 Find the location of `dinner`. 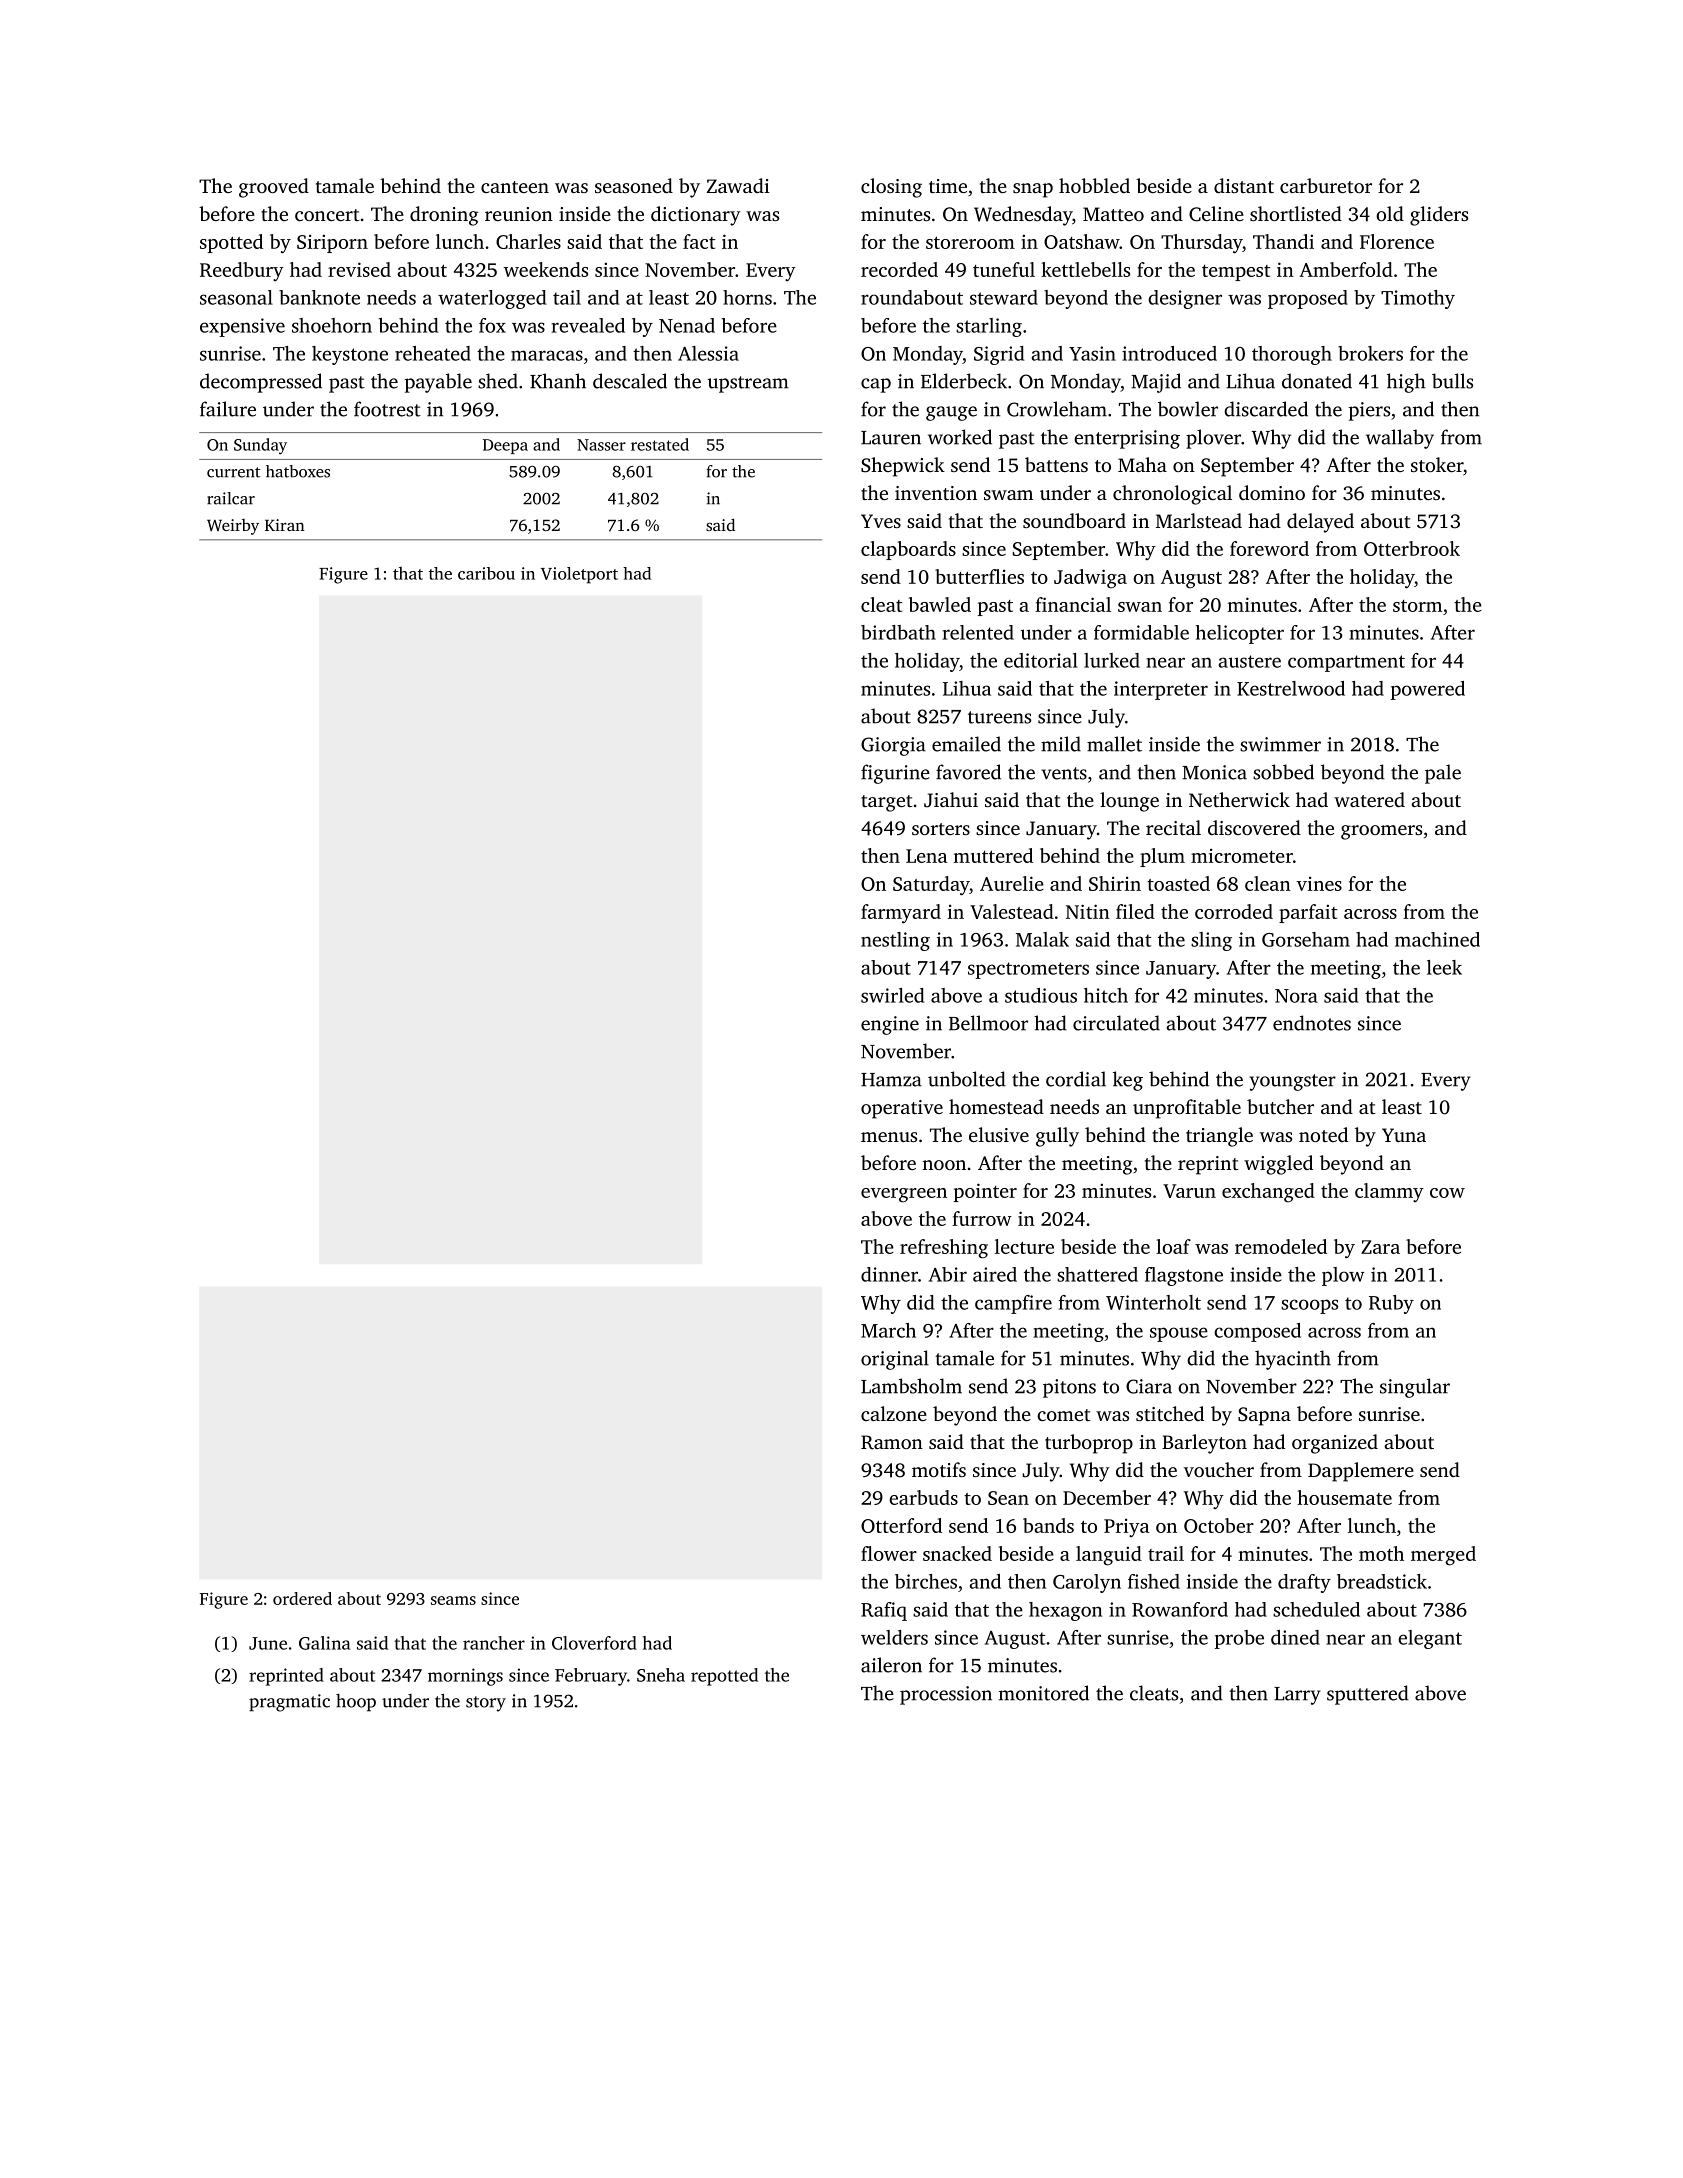

dinner is located at coordinates (889, 1274).
